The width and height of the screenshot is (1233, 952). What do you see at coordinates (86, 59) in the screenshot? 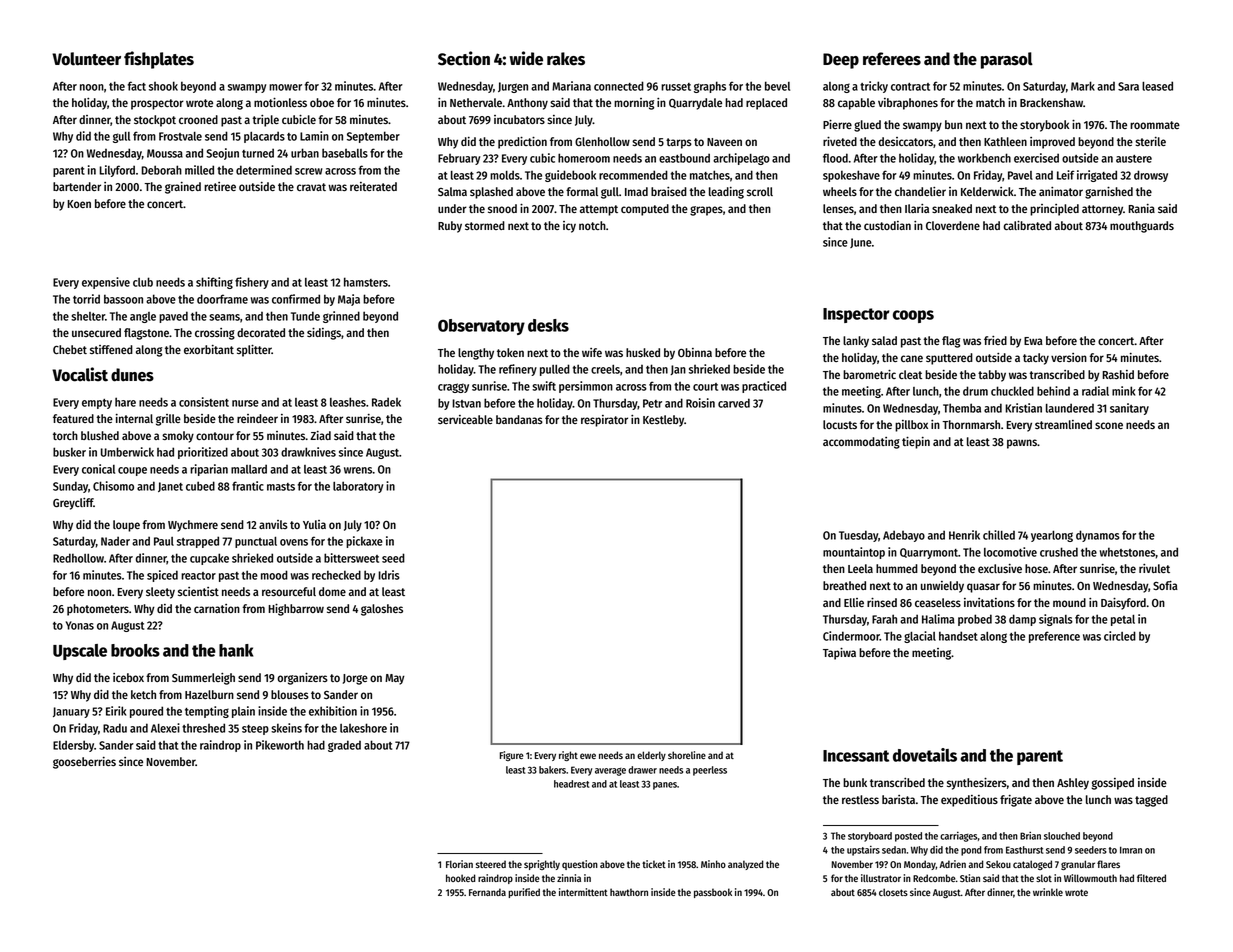
I see `Volunteer` at bounding box center [86, 59].
